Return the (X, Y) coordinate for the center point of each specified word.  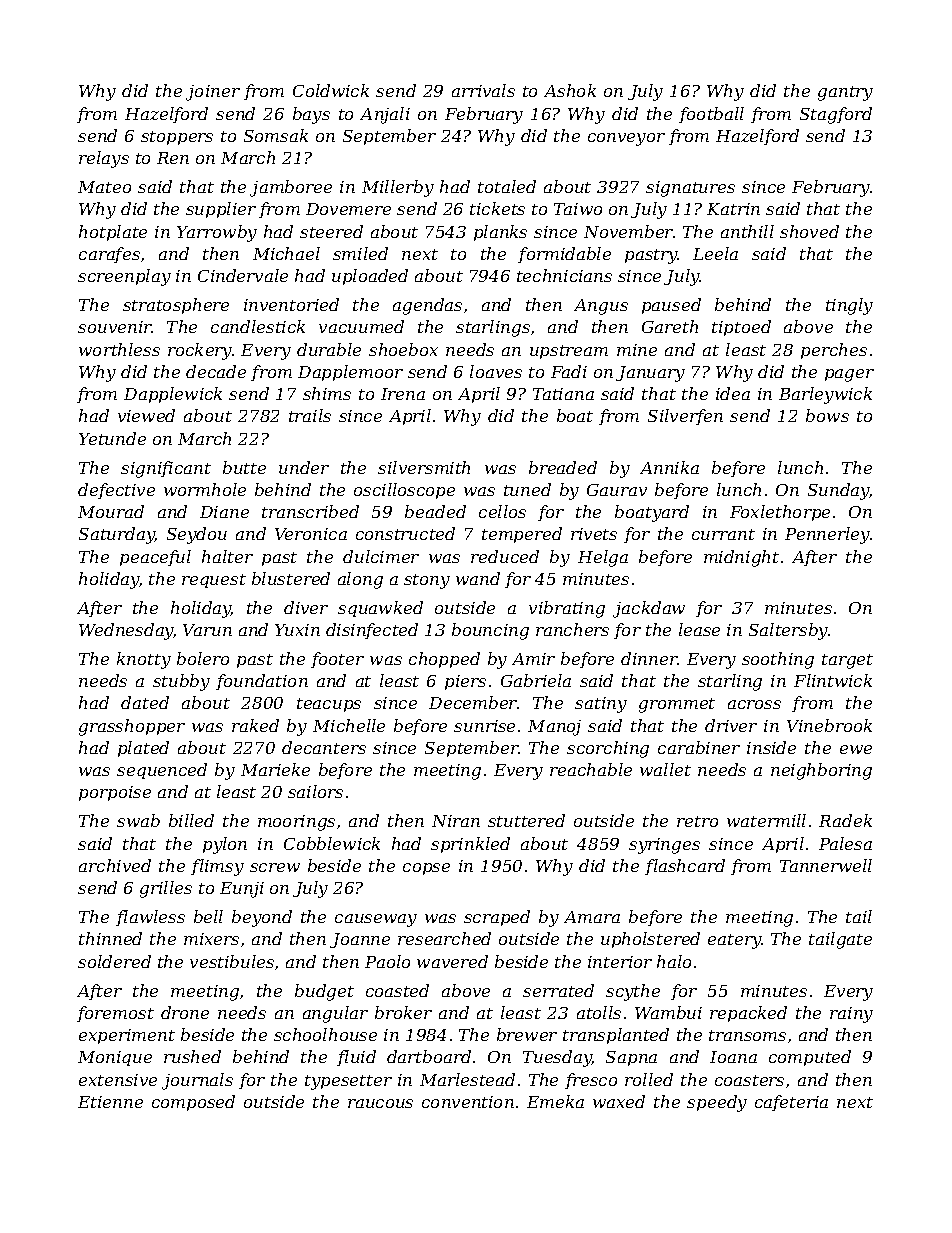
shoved (809, 231)
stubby (181, 682)
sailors (315, 791)
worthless (119, 349)
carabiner (699, 747)
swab (138, 820)
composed (193, 1103)
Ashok (570, 90)
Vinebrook (829, 725)
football (711, 115)
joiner (213, 93)
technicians (564, 275)
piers (465, 682)
